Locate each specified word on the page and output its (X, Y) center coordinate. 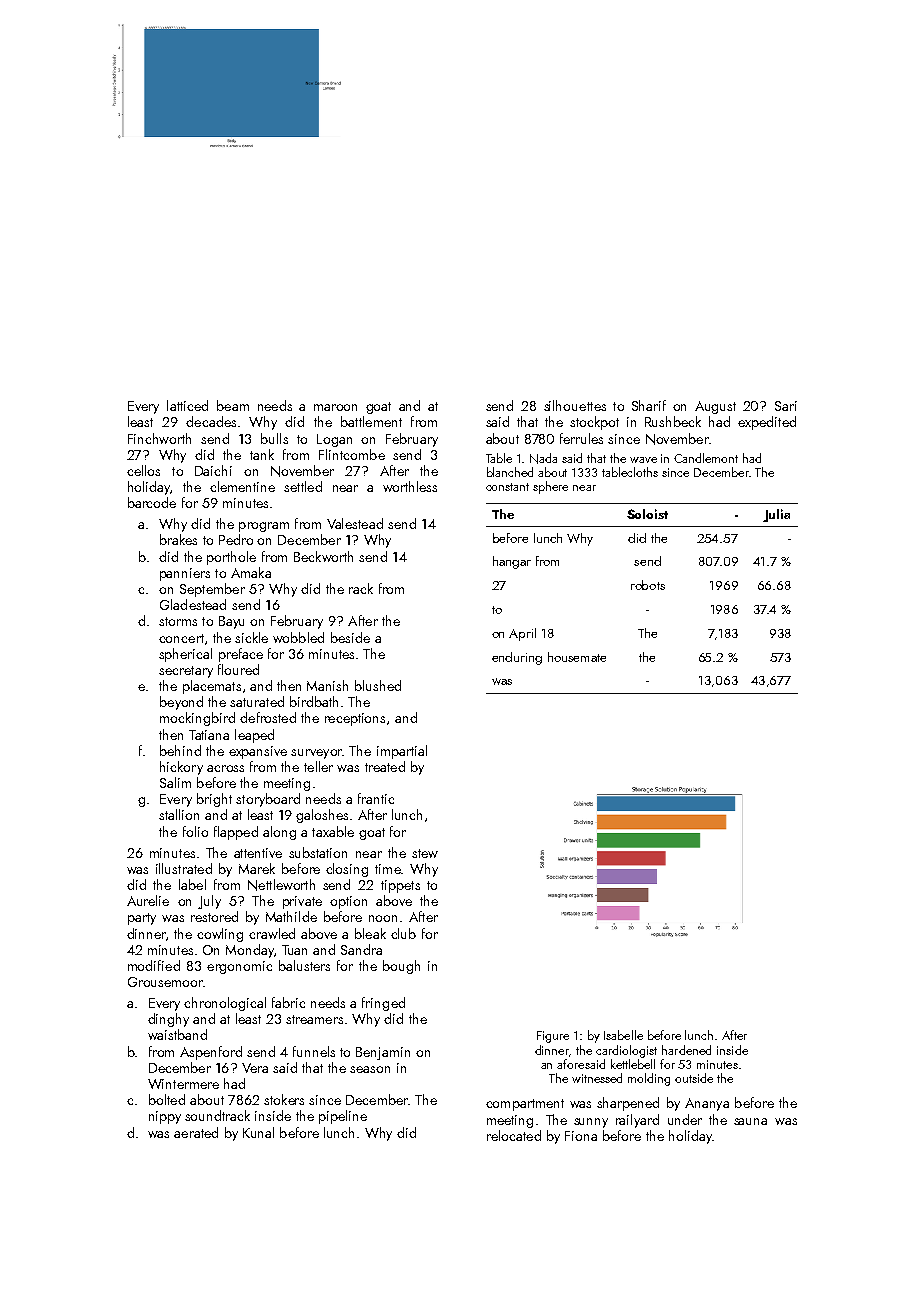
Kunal (258, 1132)
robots (648, 585)
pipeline (343, 1117)
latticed (187, 405)
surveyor (316, 754)
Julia (776, 515)
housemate (577, 657)
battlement (371, 421)
